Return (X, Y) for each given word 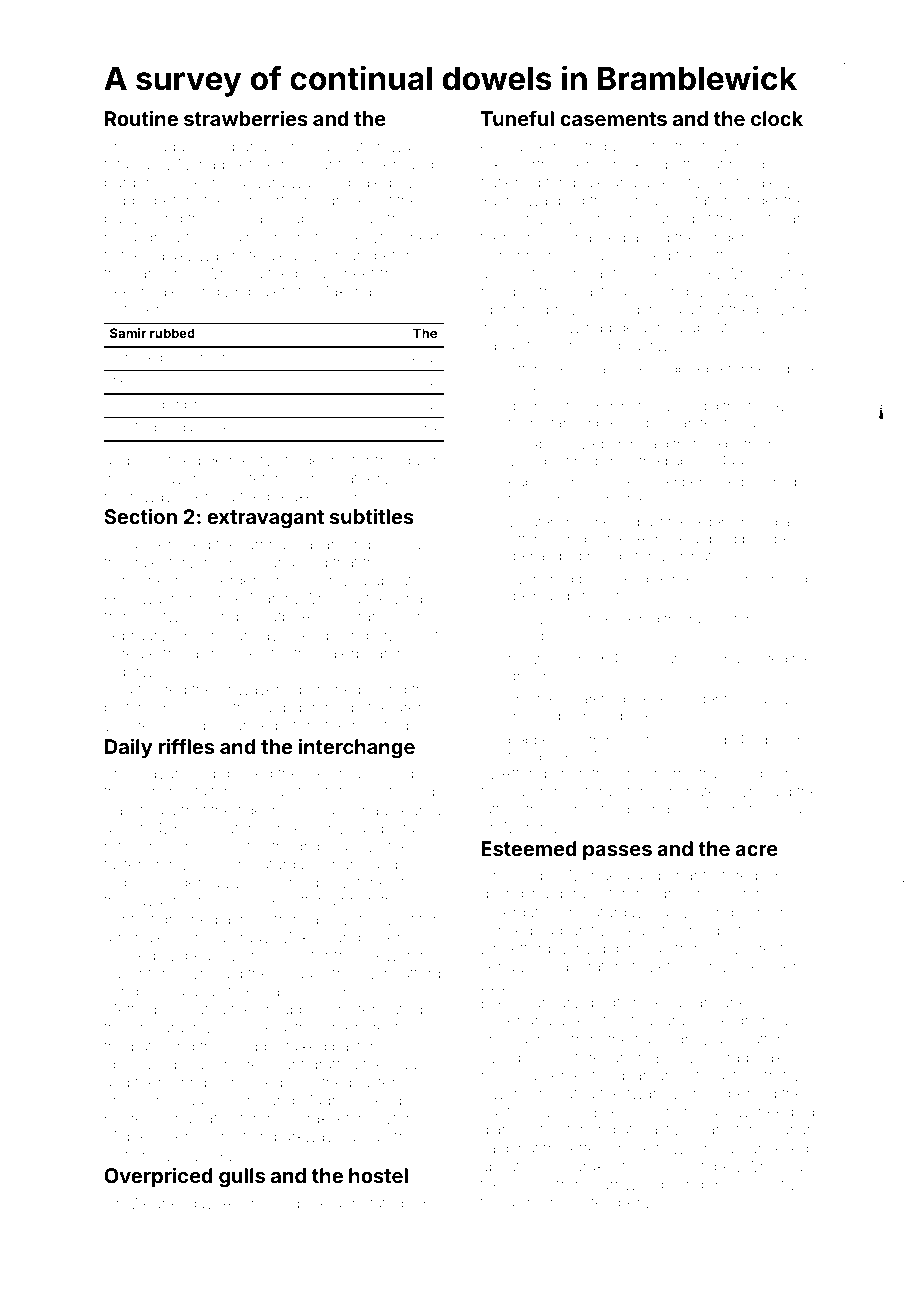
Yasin (517, 1202)
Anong (245, 1205)
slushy (769, 700)
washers (171, 598)
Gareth (591, 698)
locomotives (771, 1184)
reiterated (264, 255)
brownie (785, 309)
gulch (422, 462)
